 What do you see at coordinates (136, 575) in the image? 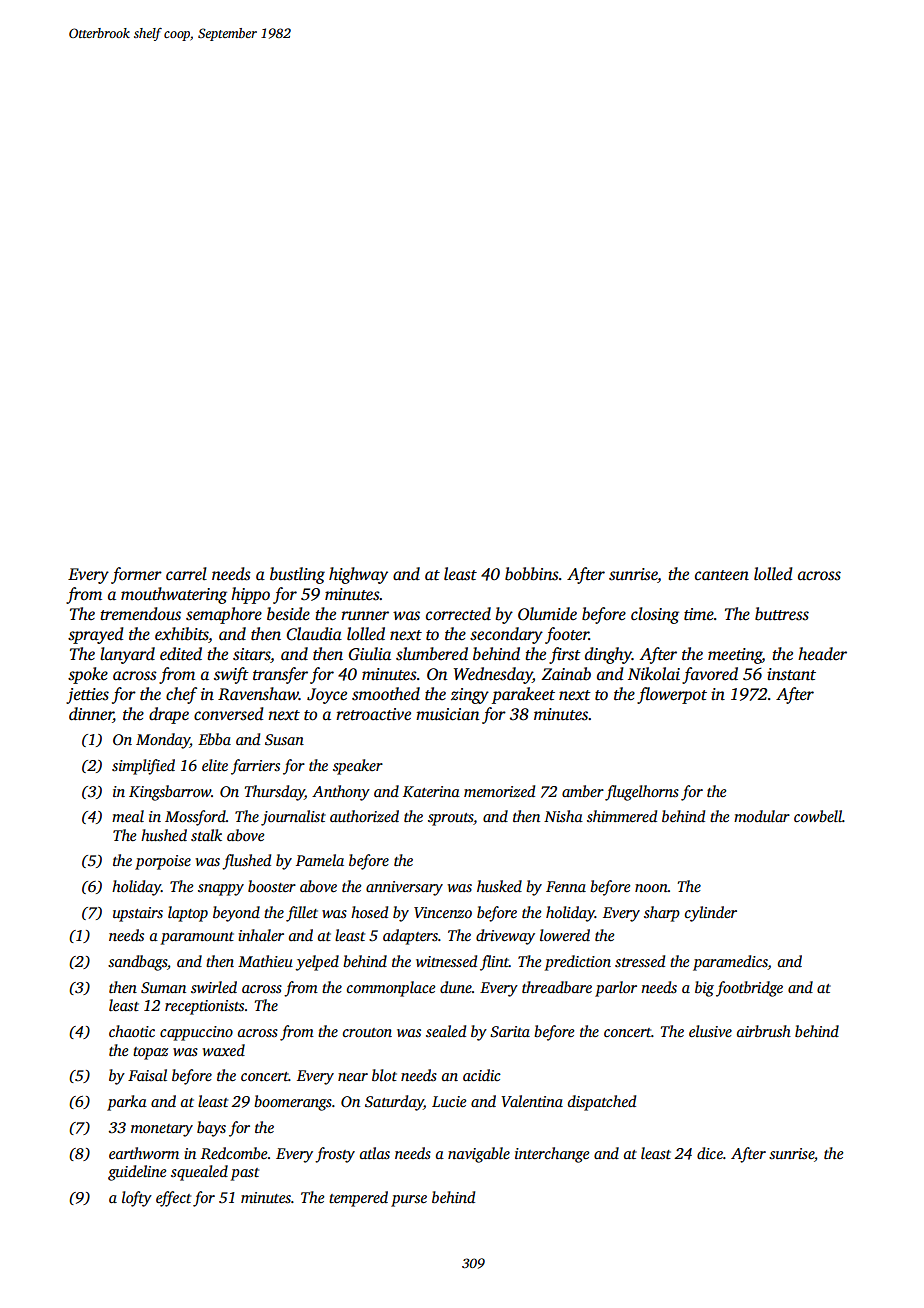
I see `former` at bounding box center [136, 575].
